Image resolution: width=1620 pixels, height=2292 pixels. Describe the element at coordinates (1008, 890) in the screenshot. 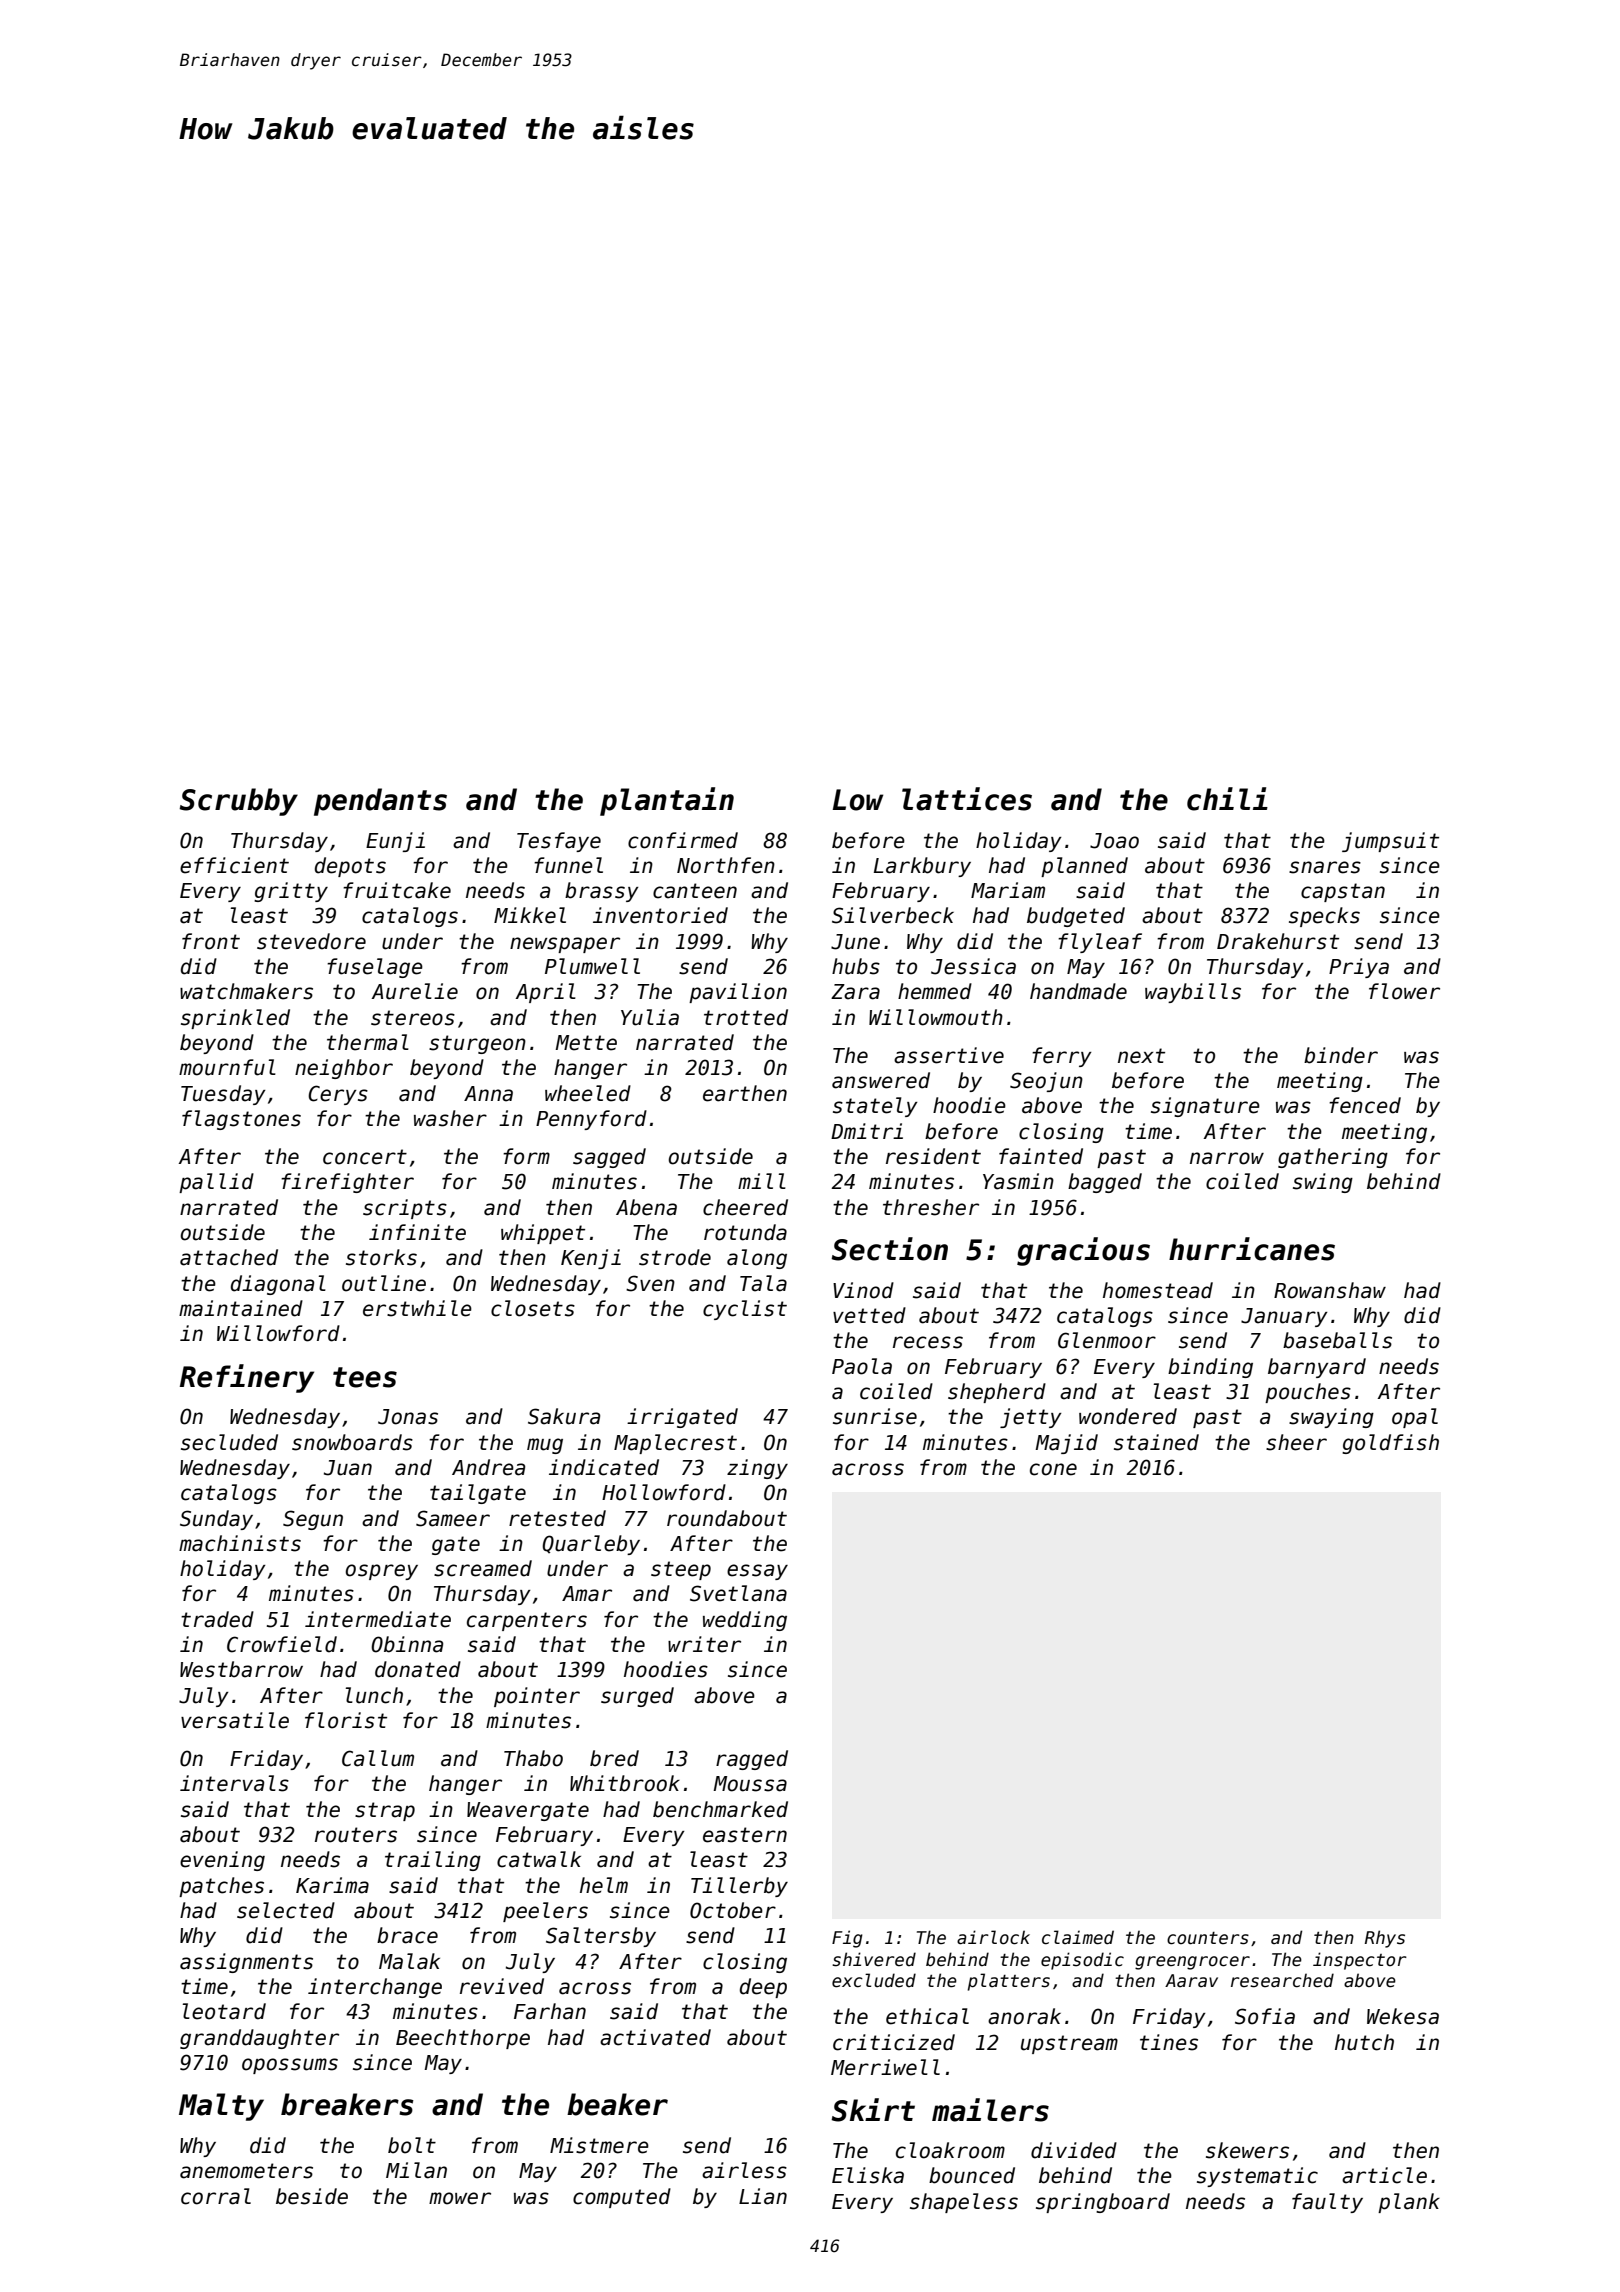

I see `Mariam` at that location.
